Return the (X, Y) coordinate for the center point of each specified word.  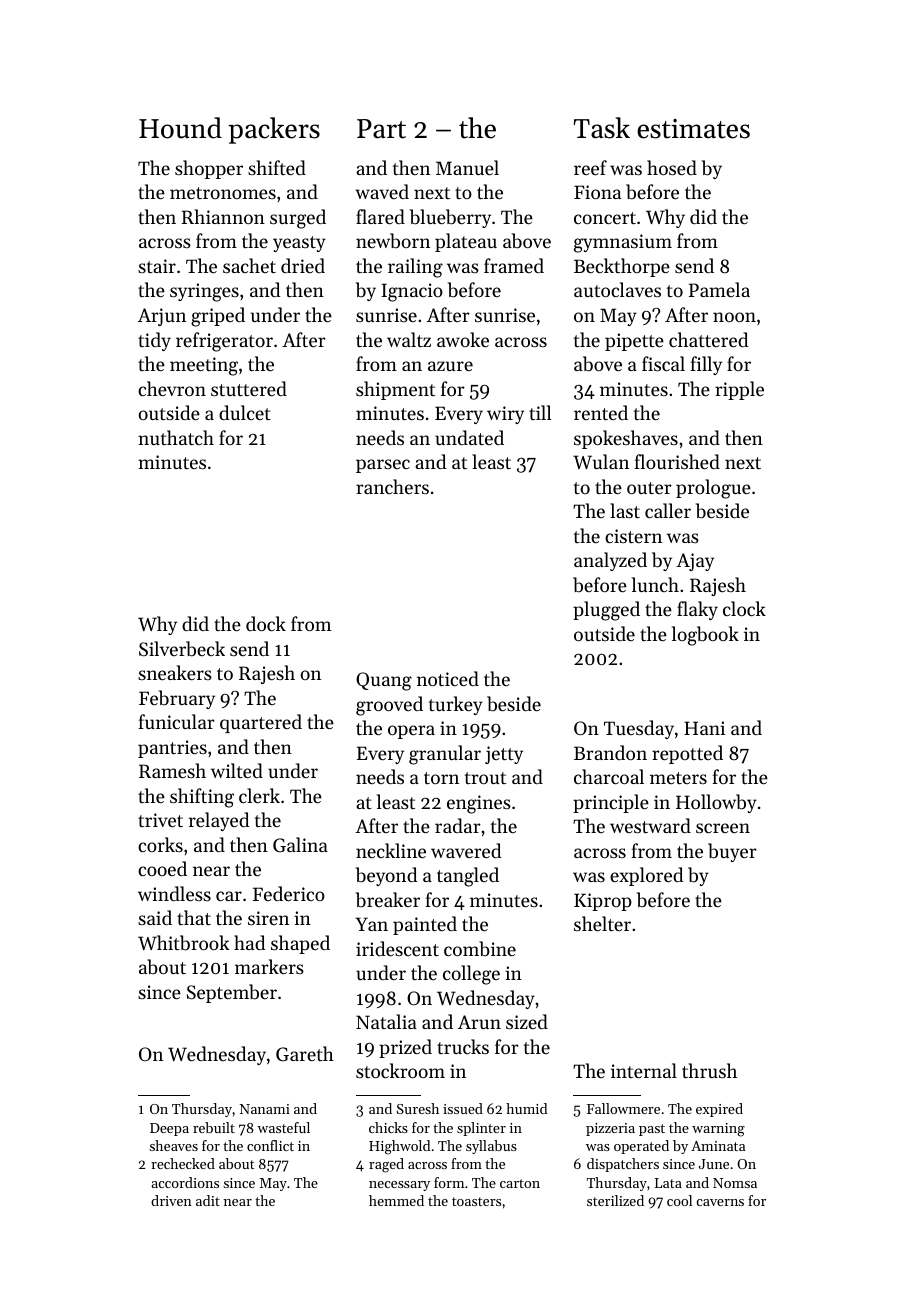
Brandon (610, 752)
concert (605, 218)
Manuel (467, 167)
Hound (180, 128)
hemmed (396, 1200)
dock (266, 623)
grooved (389, 706)
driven (171, 1200)
